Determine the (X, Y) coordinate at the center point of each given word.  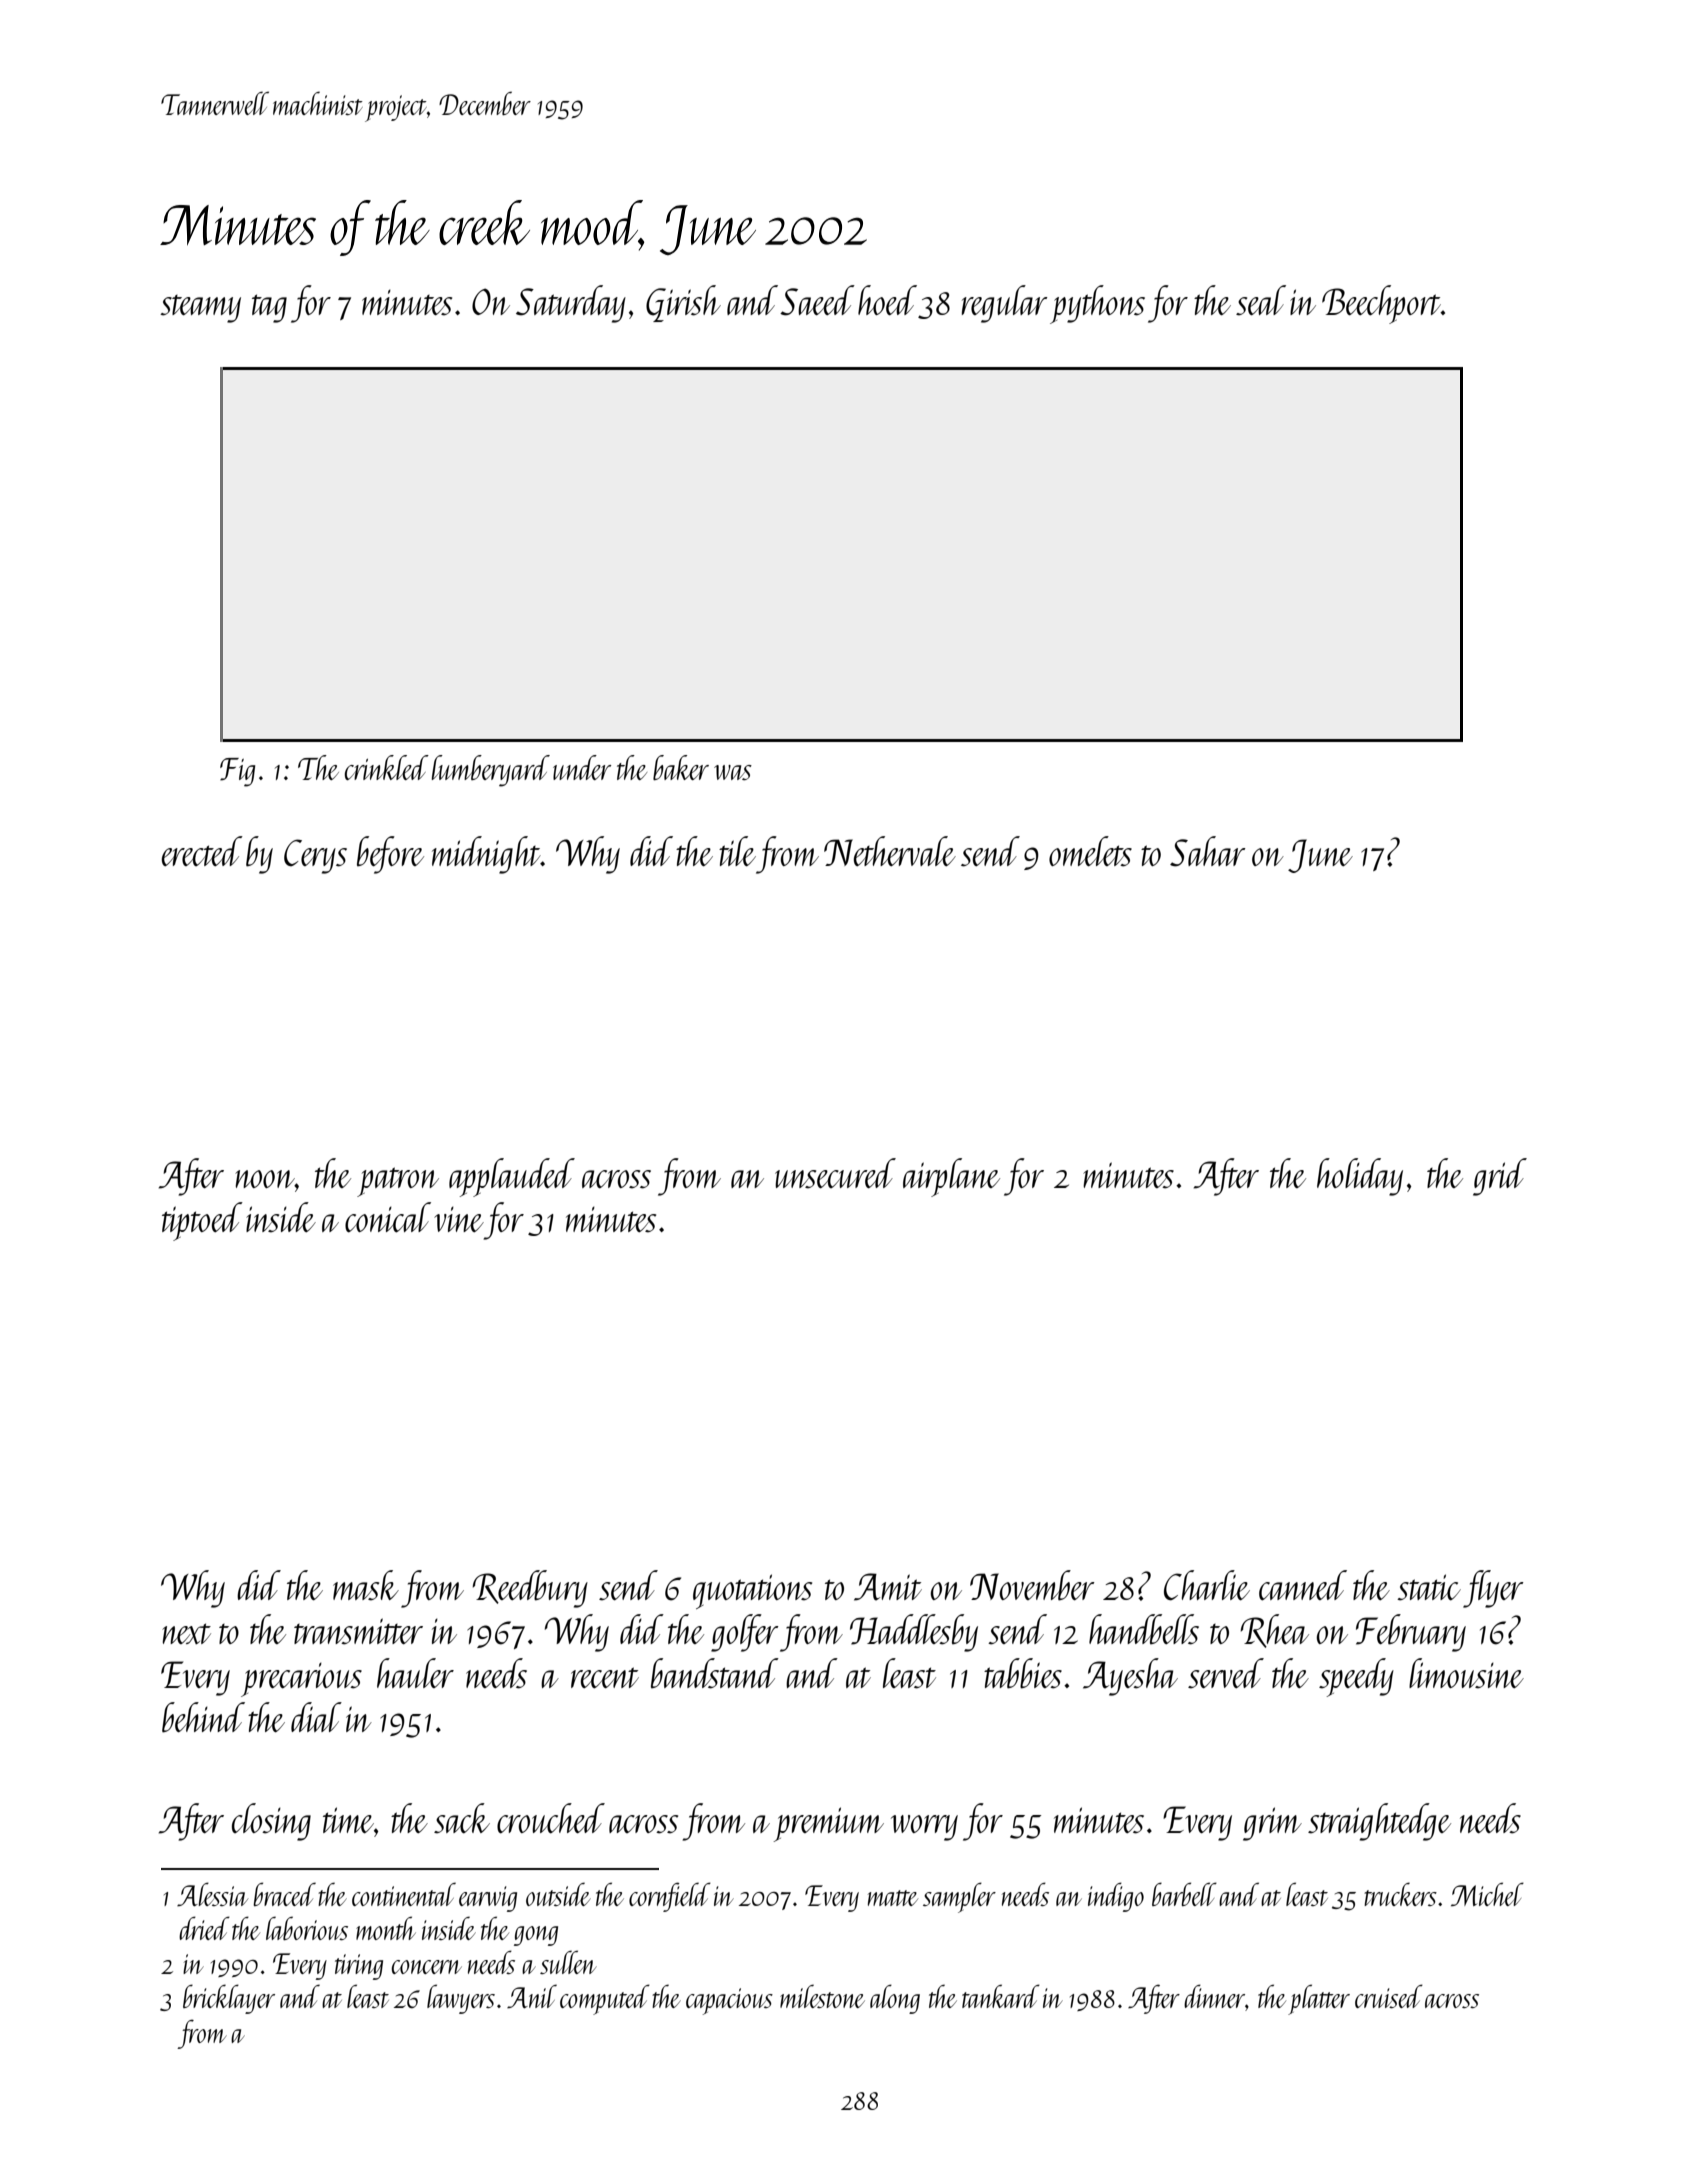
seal (1261, 300)
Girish (683, 303)
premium (829, 1824)
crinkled (387, 767)
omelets (1090, 851)
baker (681, 767)
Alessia (212, 1894)
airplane (951, 1177)
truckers (1400, 1894)
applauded (512, 1177)
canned (1303, 1585)
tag (269, 308)
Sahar (1208, 851)
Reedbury (530, 1589)
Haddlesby (914, 1633)
